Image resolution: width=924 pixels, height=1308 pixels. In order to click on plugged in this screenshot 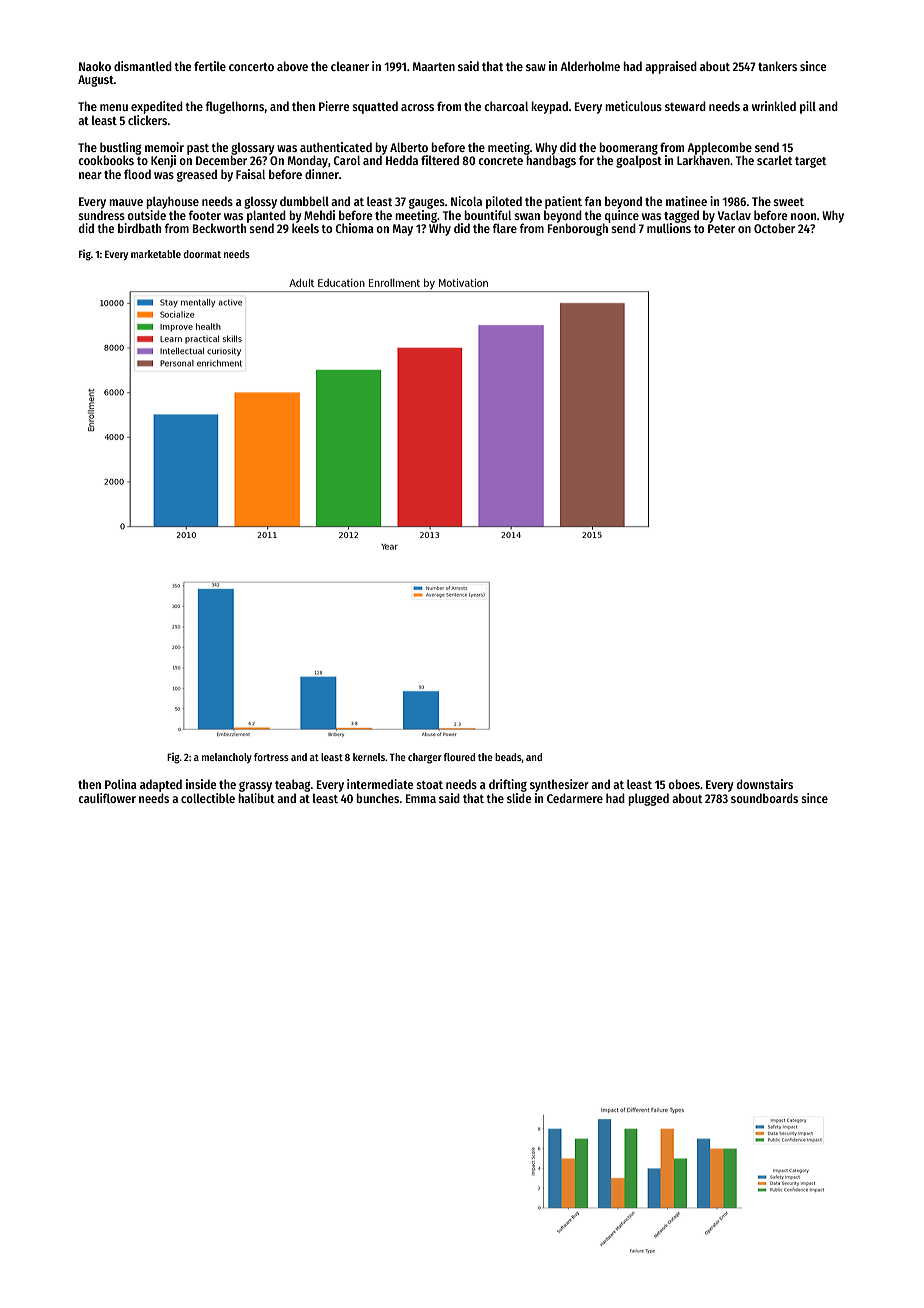, I will do `click(648, 799)`.
